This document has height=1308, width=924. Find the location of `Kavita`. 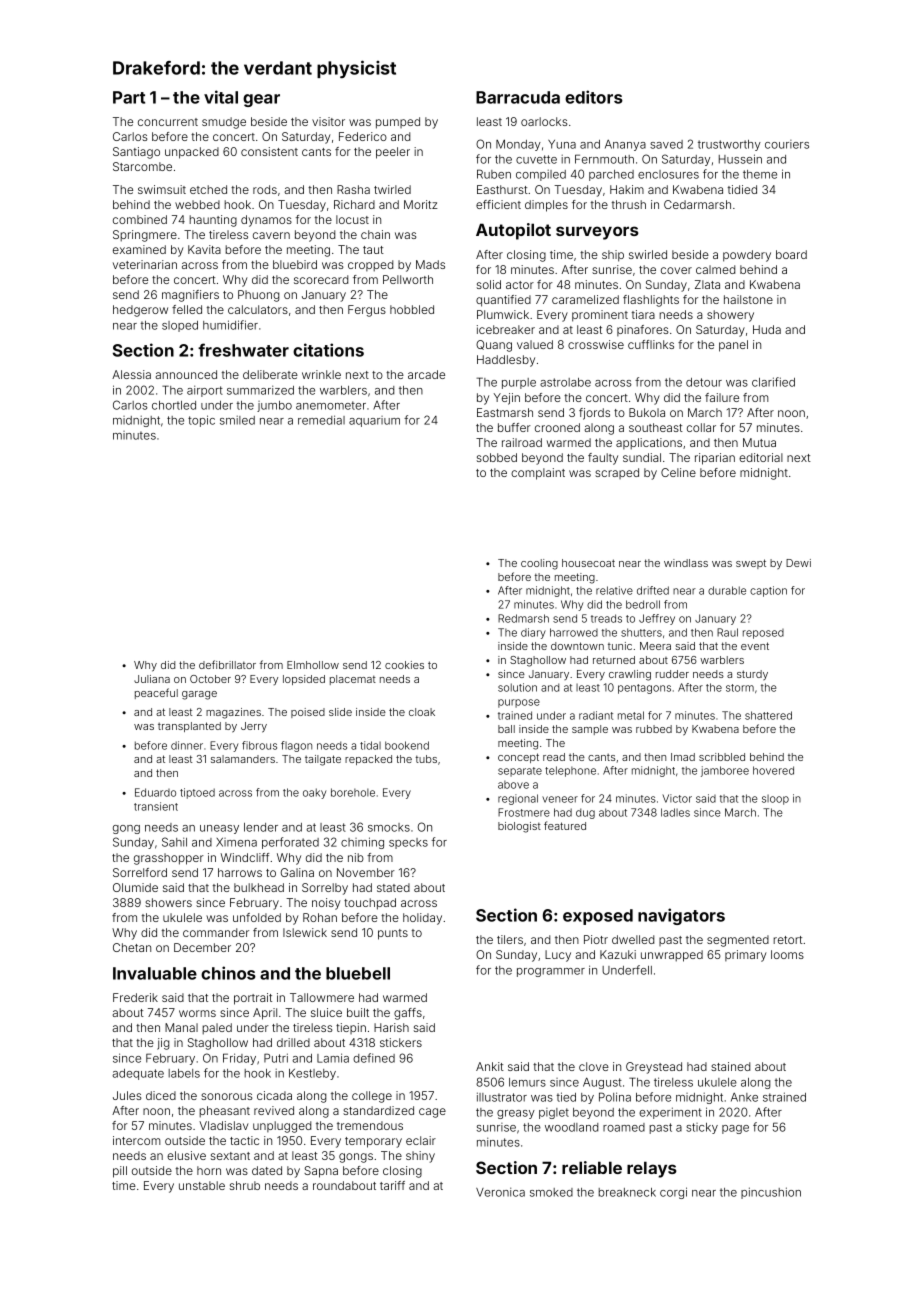

Kavita is located at coordinates (204, 249).
